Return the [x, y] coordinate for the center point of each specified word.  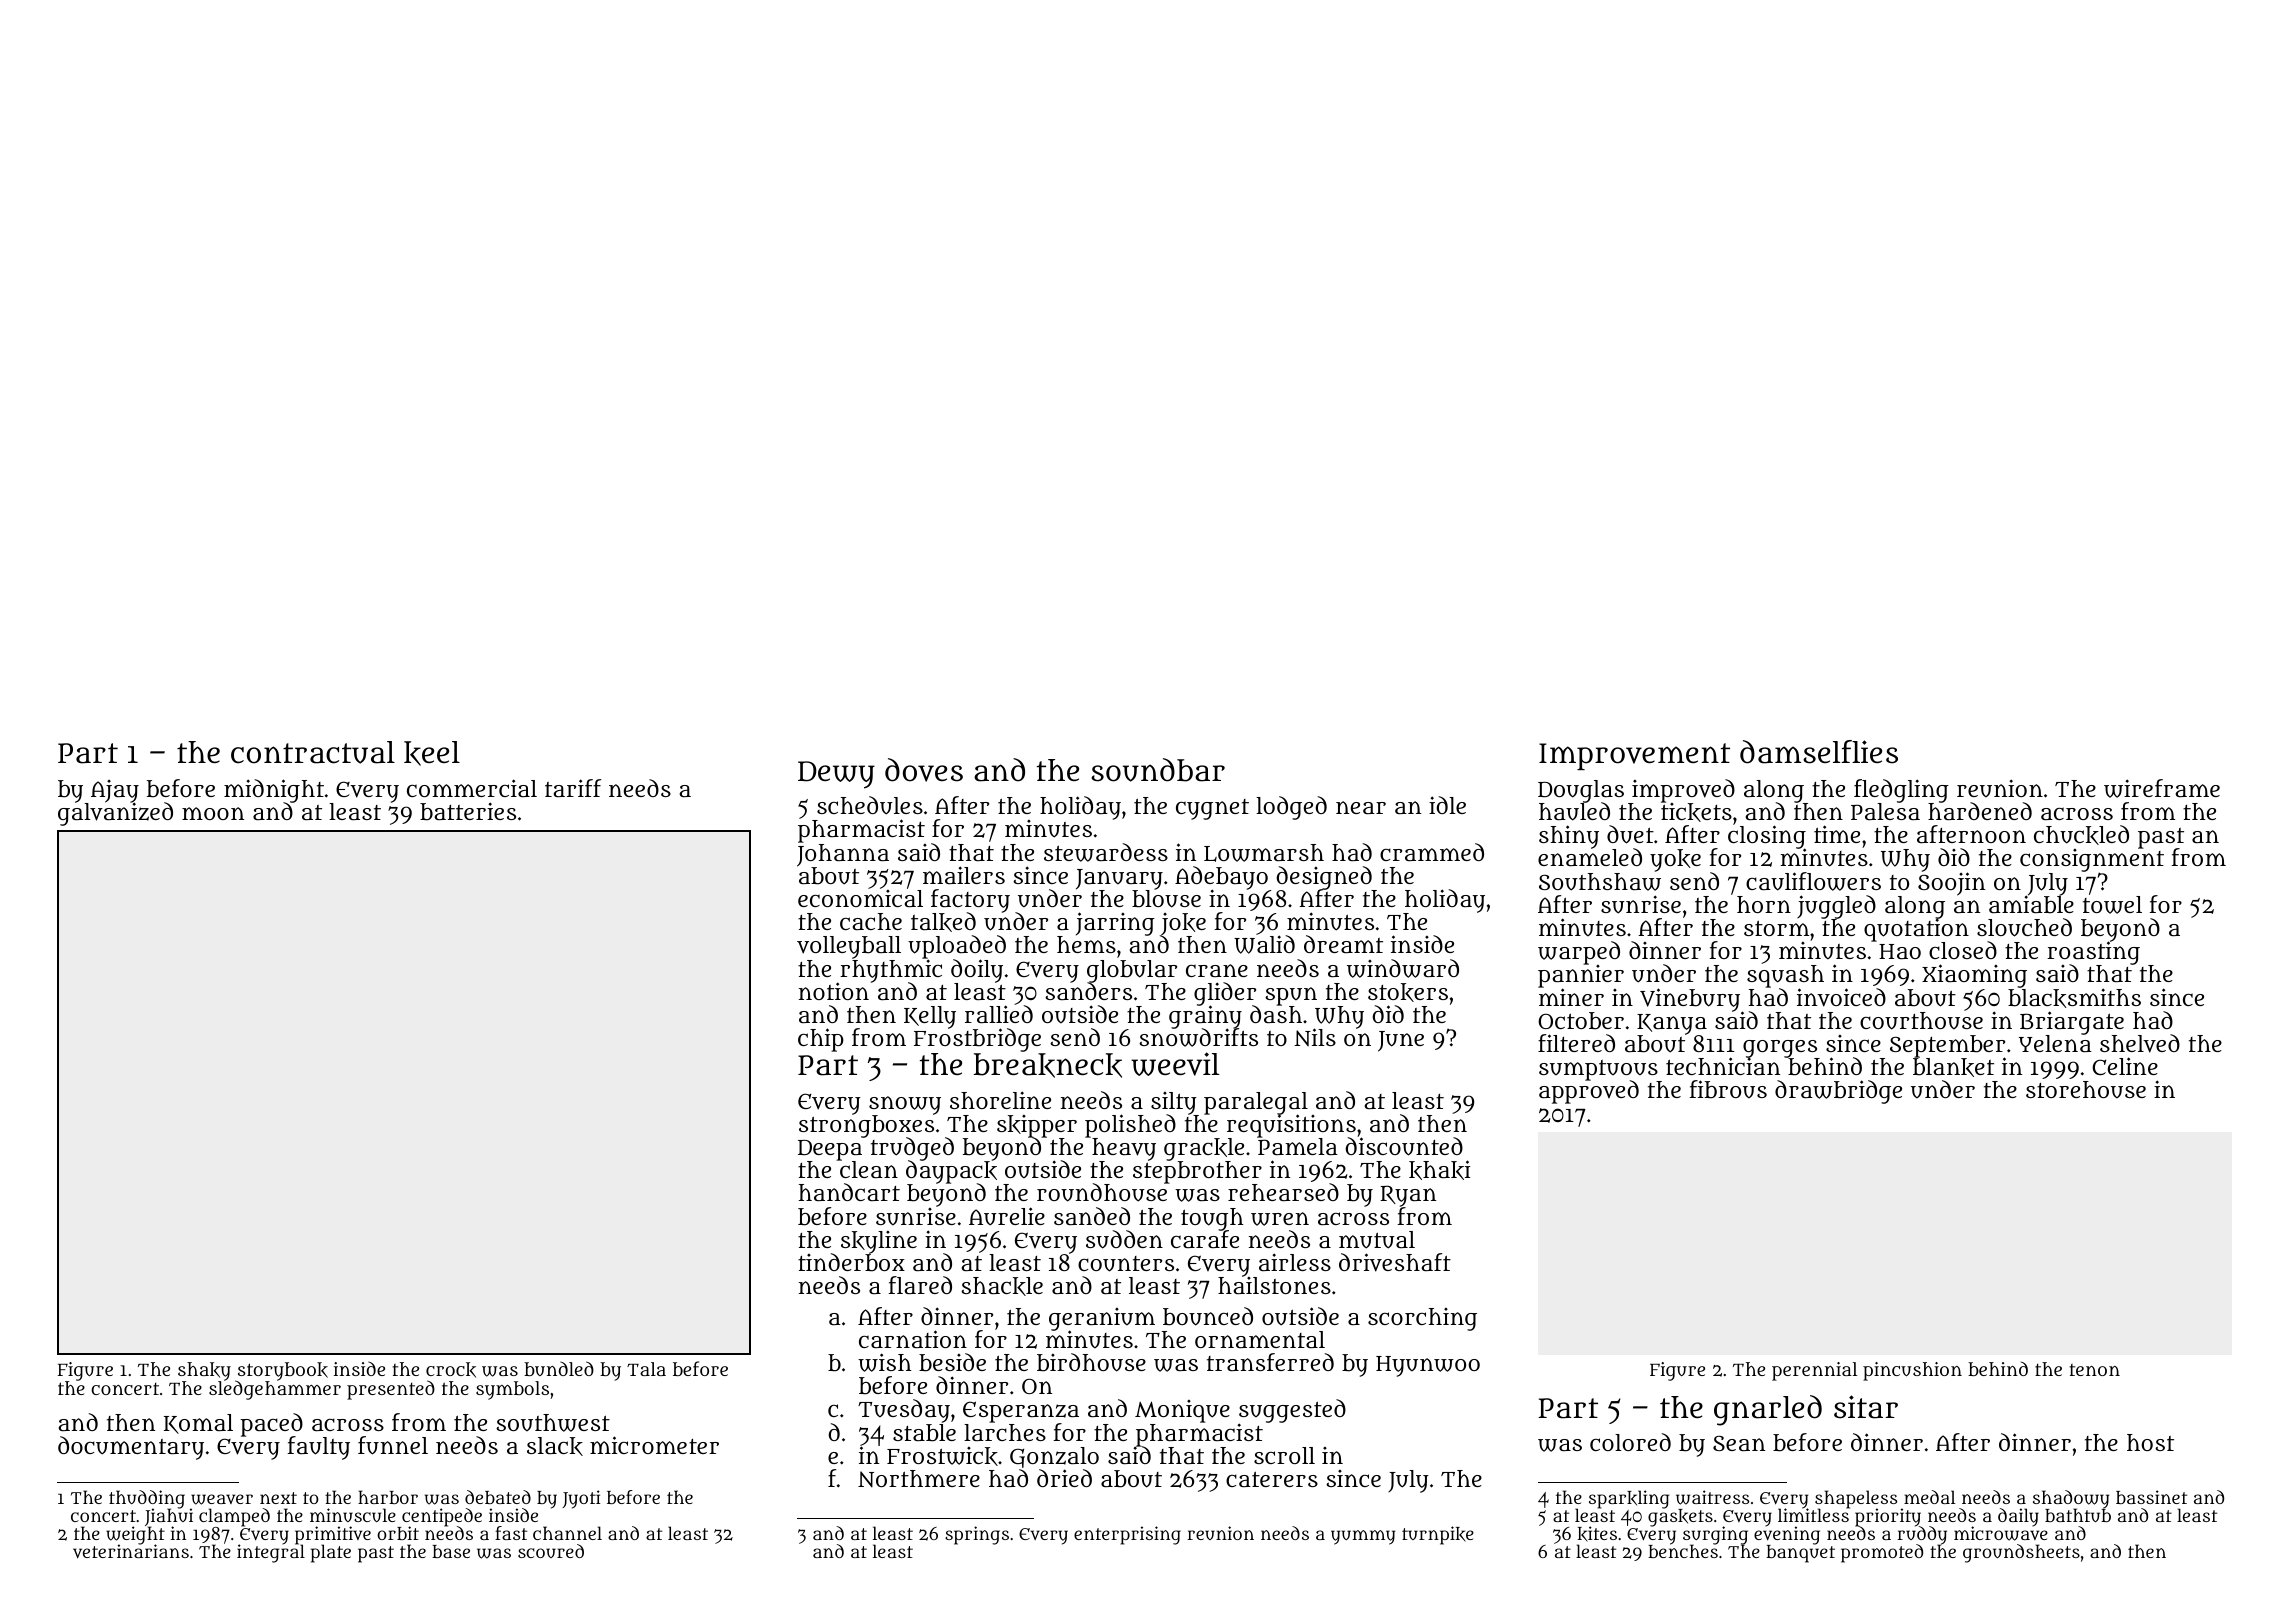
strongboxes [866, 1126]
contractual [313, 752]
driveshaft [1395, 1262]
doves [924, 770]
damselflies [1819, 752]
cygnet [1212, 809]
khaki [1439, 1170]
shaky [204, 1372]
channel [567, 1533]
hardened [1980, 811]
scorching [1422, 1319]
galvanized [115, 814]
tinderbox [851, 1263]
